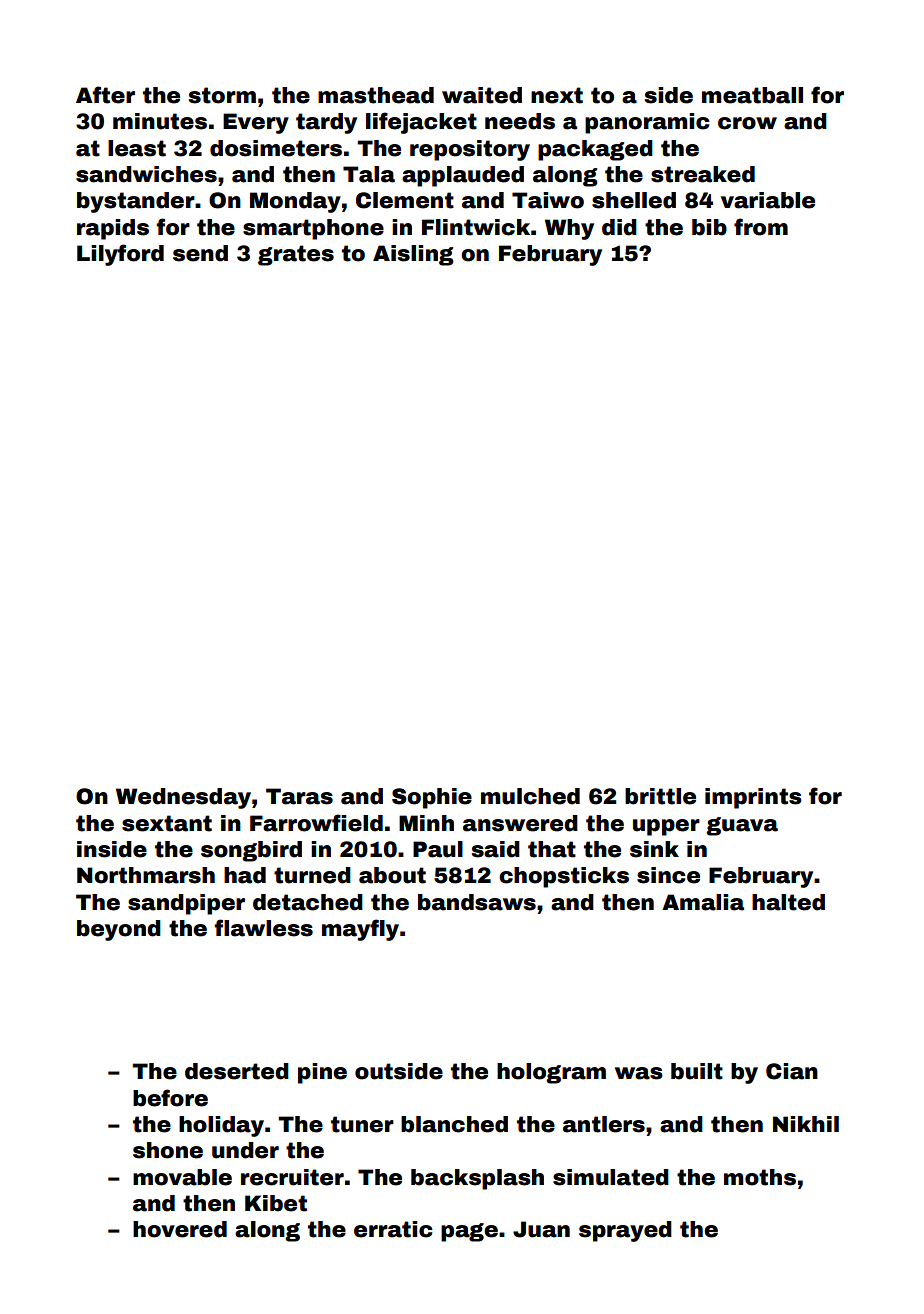 The image size is (924, 1314). I want to click on Wednesday, so click(183, 798).
